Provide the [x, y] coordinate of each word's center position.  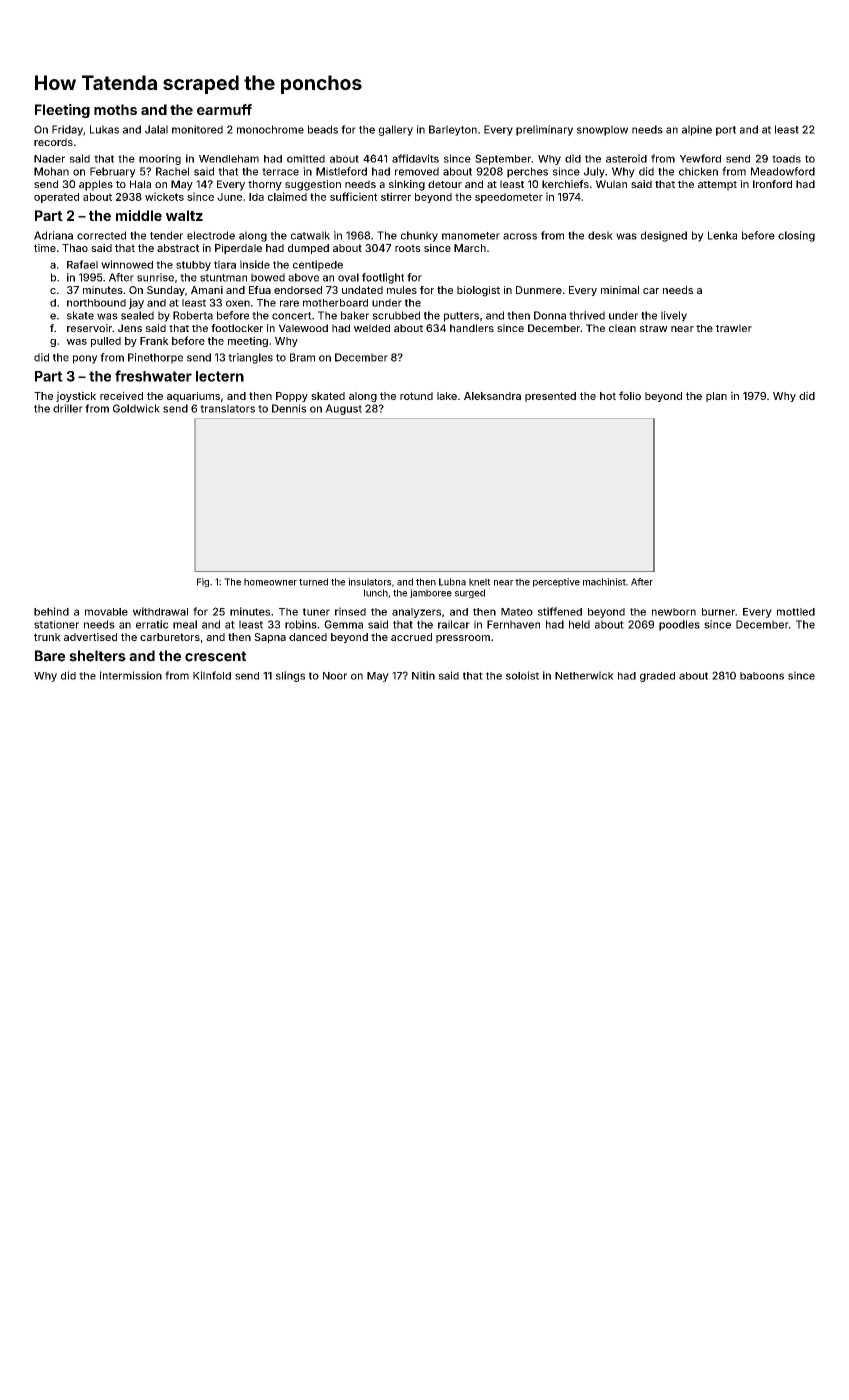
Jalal [156, 129]
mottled [796, 612]
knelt [480, 582]
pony [85, 359]
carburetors [170, 637]
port [726, 131]
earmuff [224, 109]
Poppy [292, 397]
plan [716, 397]
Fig [203, 583]
